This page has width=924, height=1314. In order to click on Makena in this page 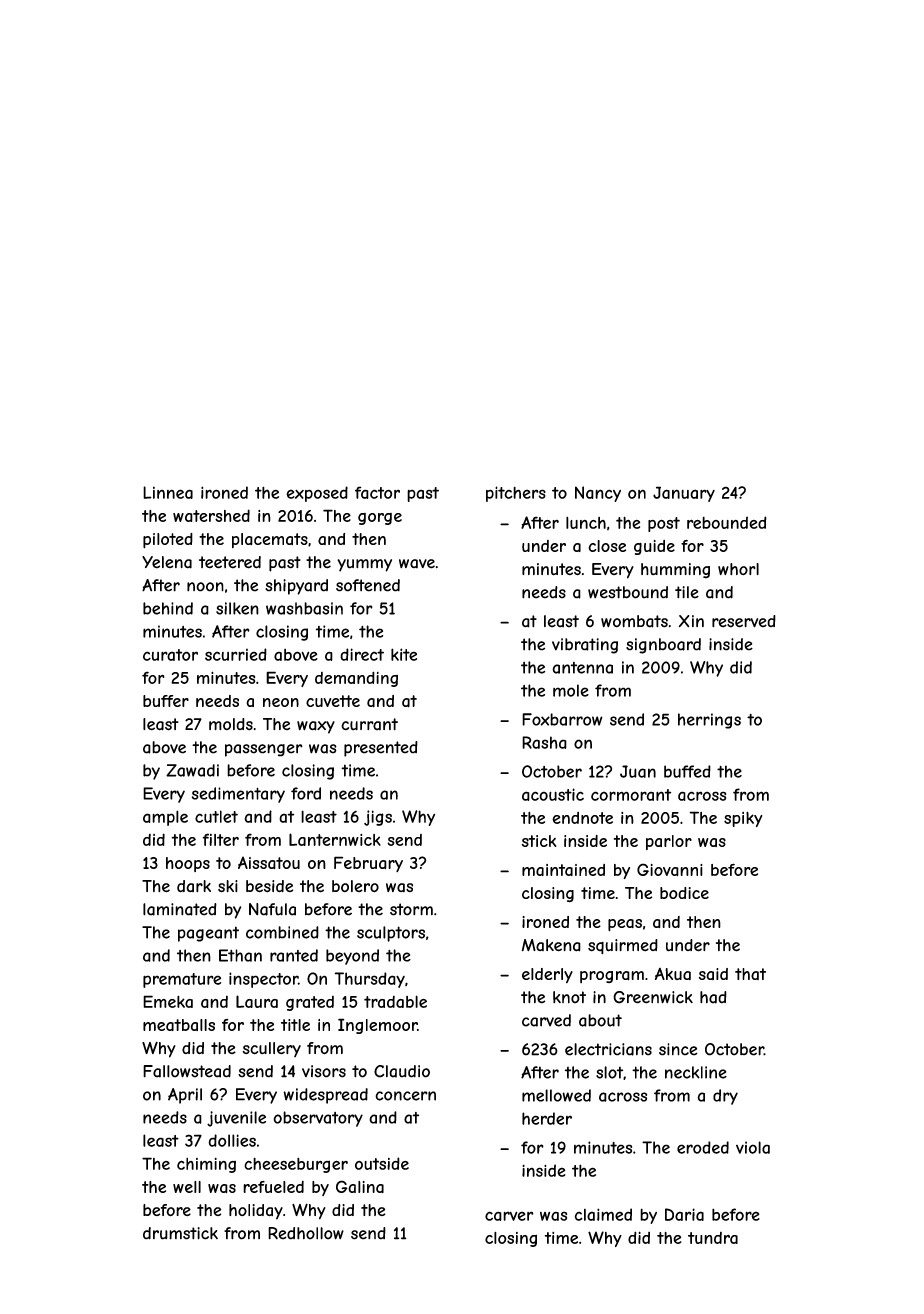, I will do `click(551, 945)`.
